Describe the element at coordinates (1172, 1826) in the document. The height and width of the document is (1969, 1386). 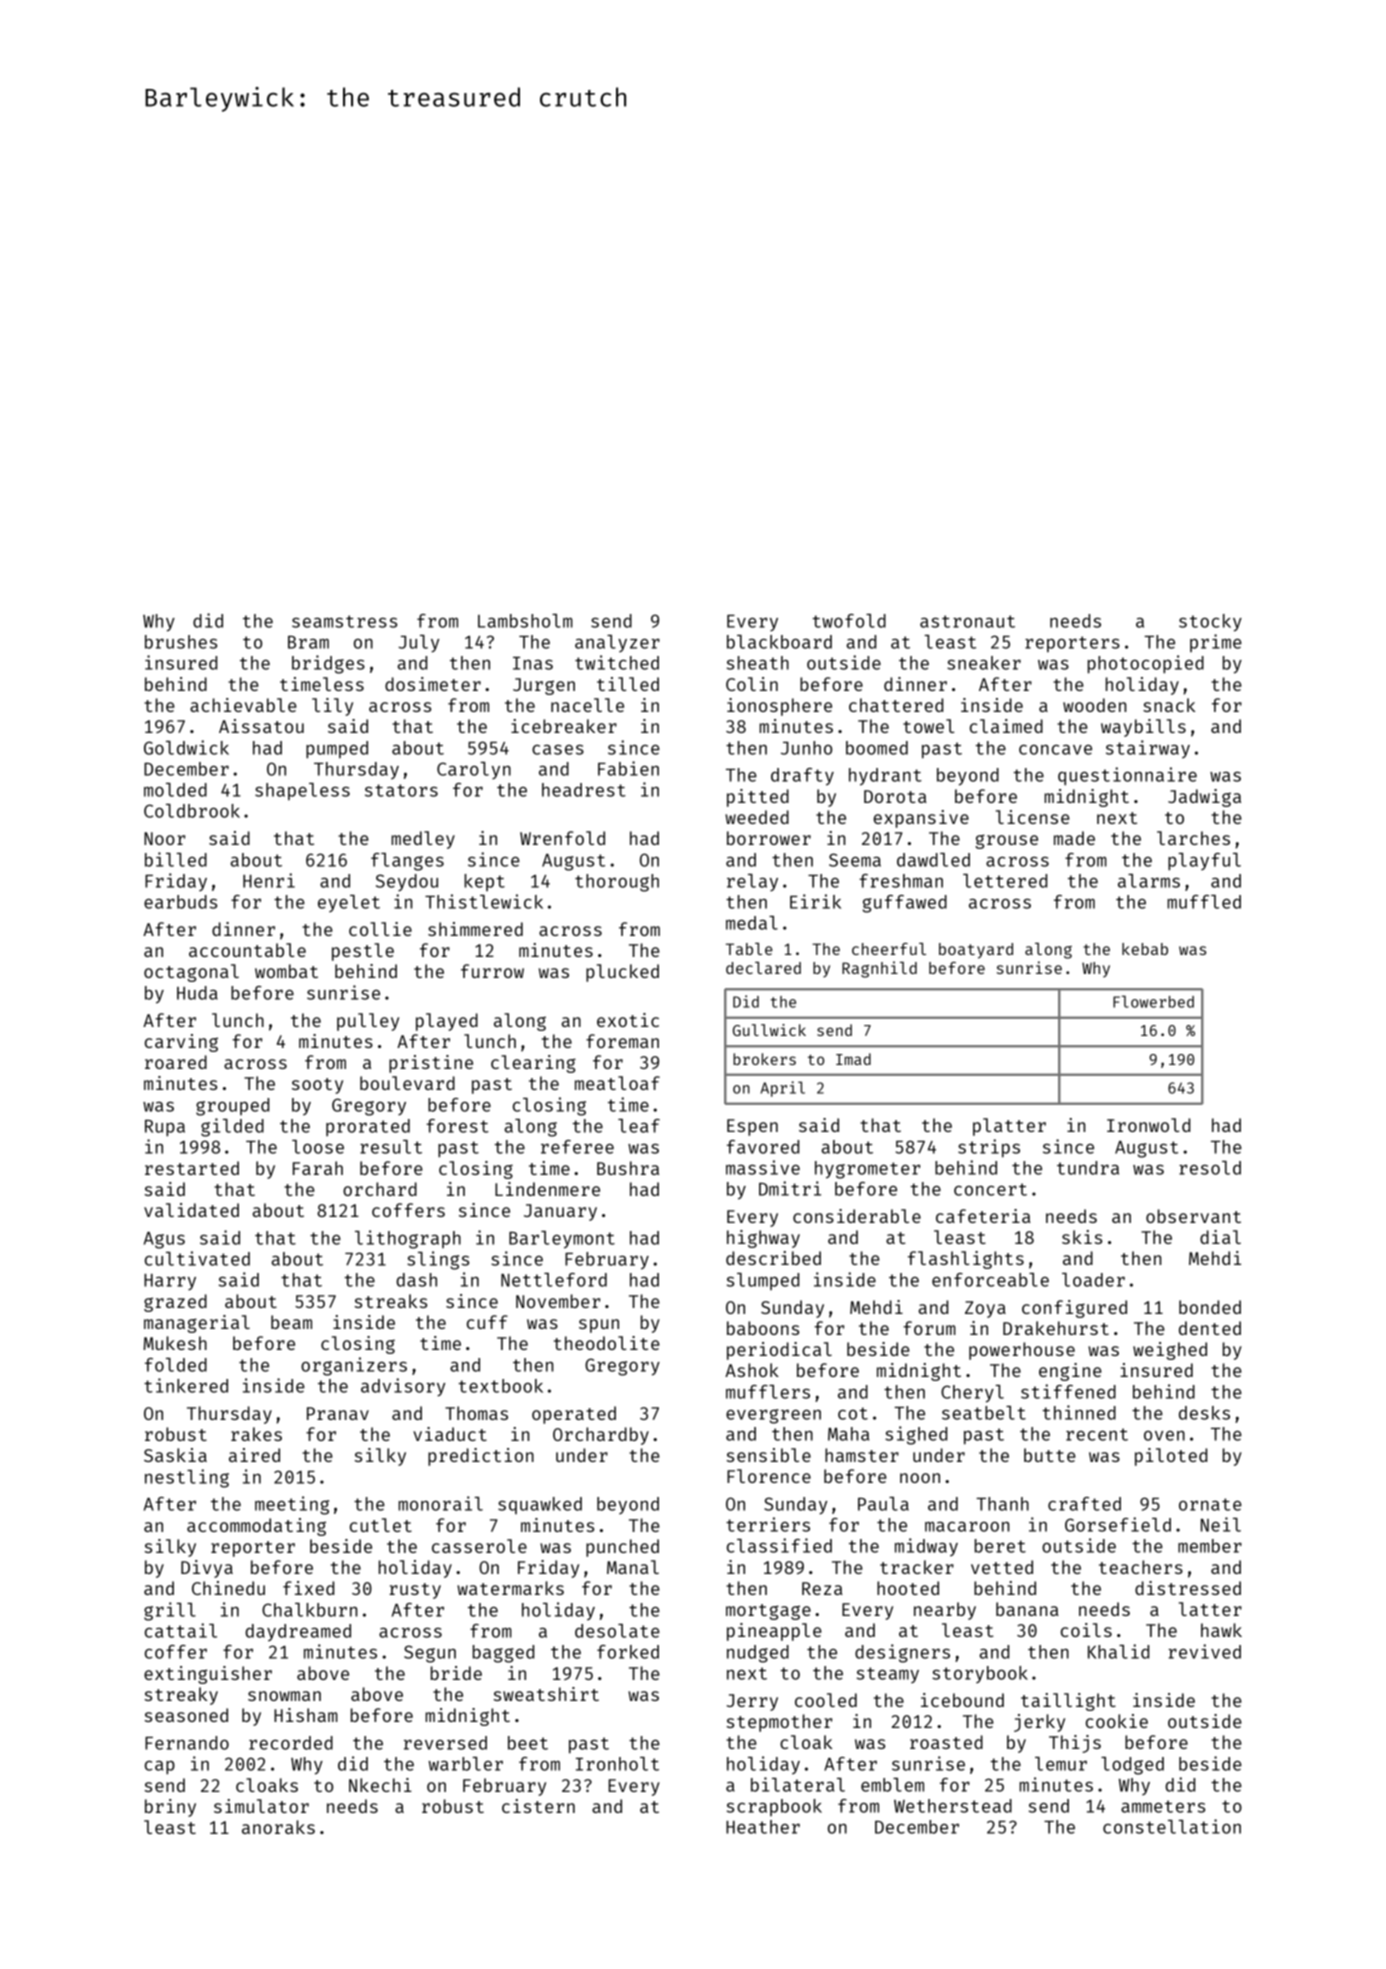
I see `constellation` at that location.
